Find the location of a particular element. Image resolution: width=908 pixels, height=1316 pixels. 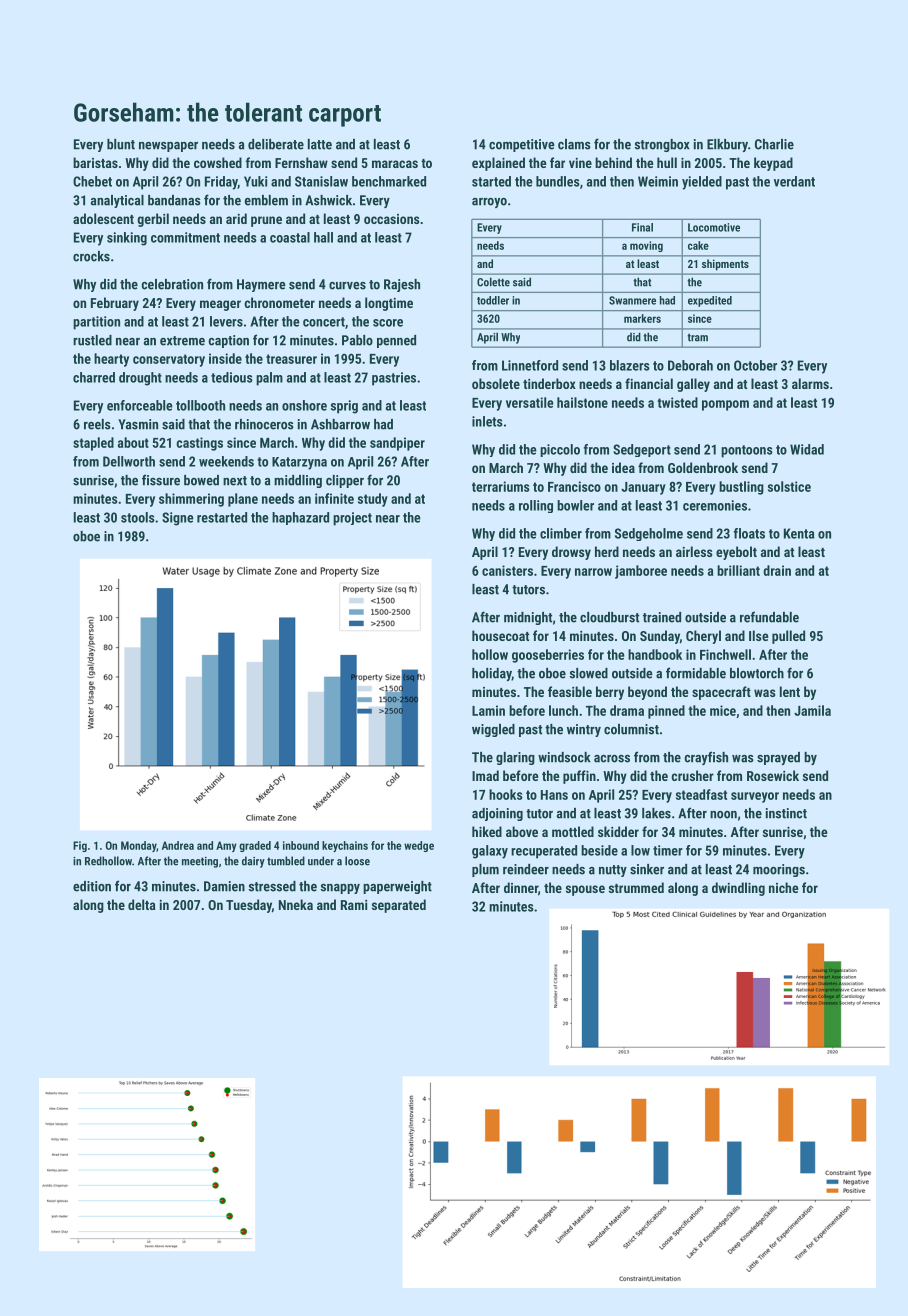

alarms is located at coordinates (810, 383).
